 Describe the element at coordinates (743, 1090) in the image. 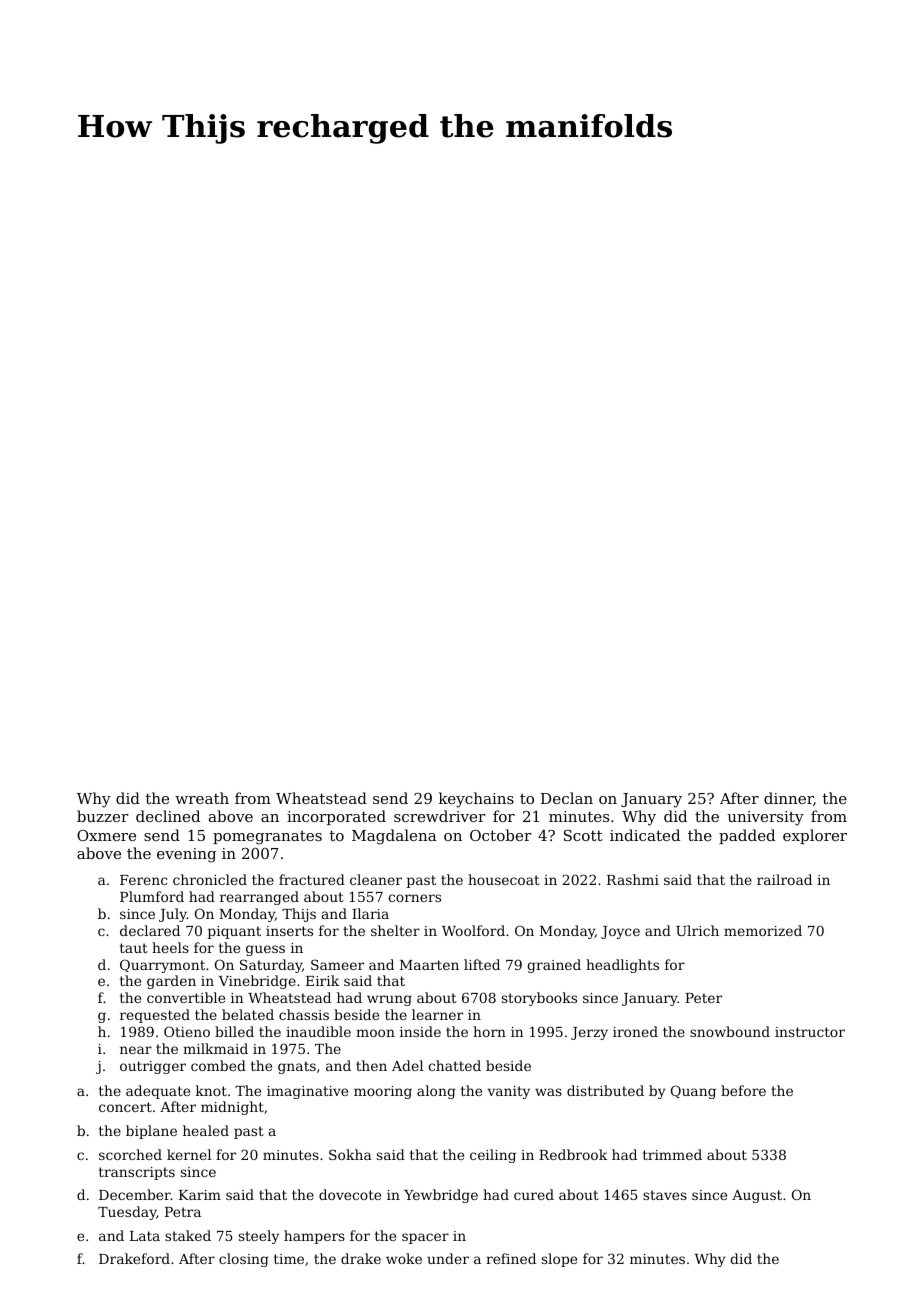

I see `before` at that location.
